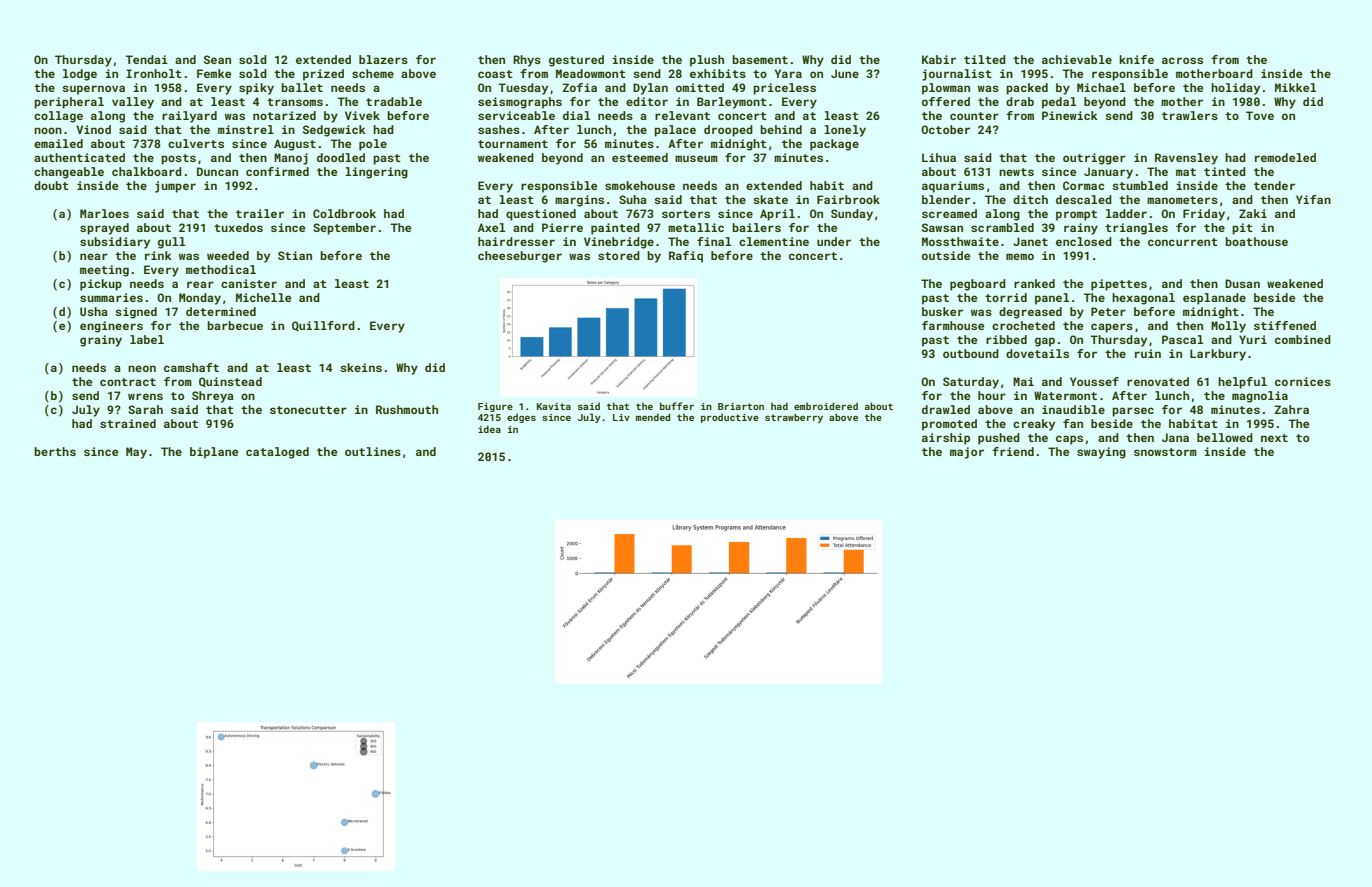  Describe the element at coordinates (1165, 452) in the page. I see `snowstorm` at that location.
